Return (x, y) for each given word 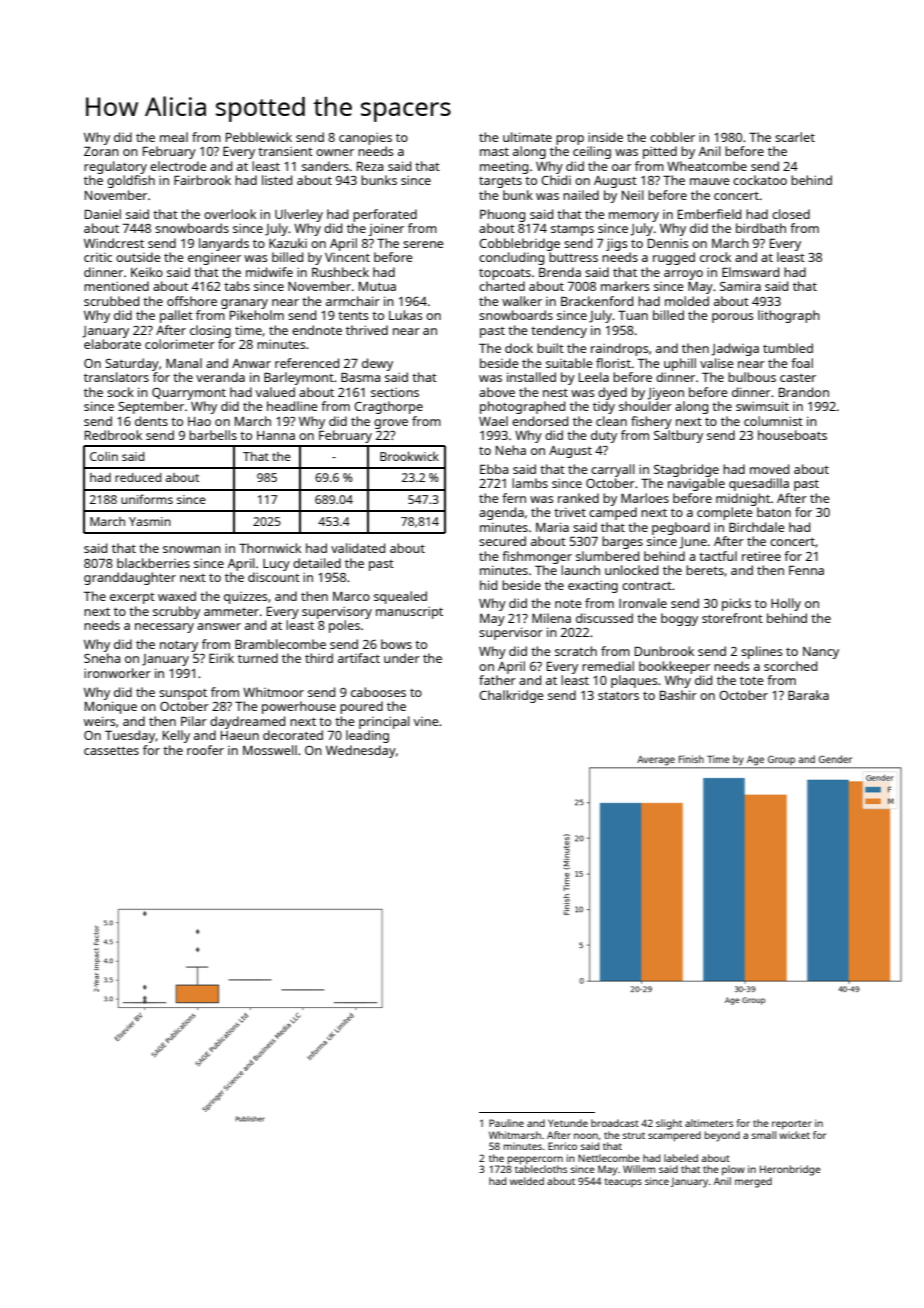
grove (391, 424)
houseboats (792, 435)
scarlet (795, 137)
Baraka (808, 695)
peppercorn (535, 1160)
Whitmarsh (515, 1135)
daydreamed (247, 722)
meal (174, 137)
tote (752, 680)
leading (367, 736)
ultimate (527, 137)
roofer (205, 750)
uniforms (147, 499)
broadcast (615, 1123)
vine (426, 721)
